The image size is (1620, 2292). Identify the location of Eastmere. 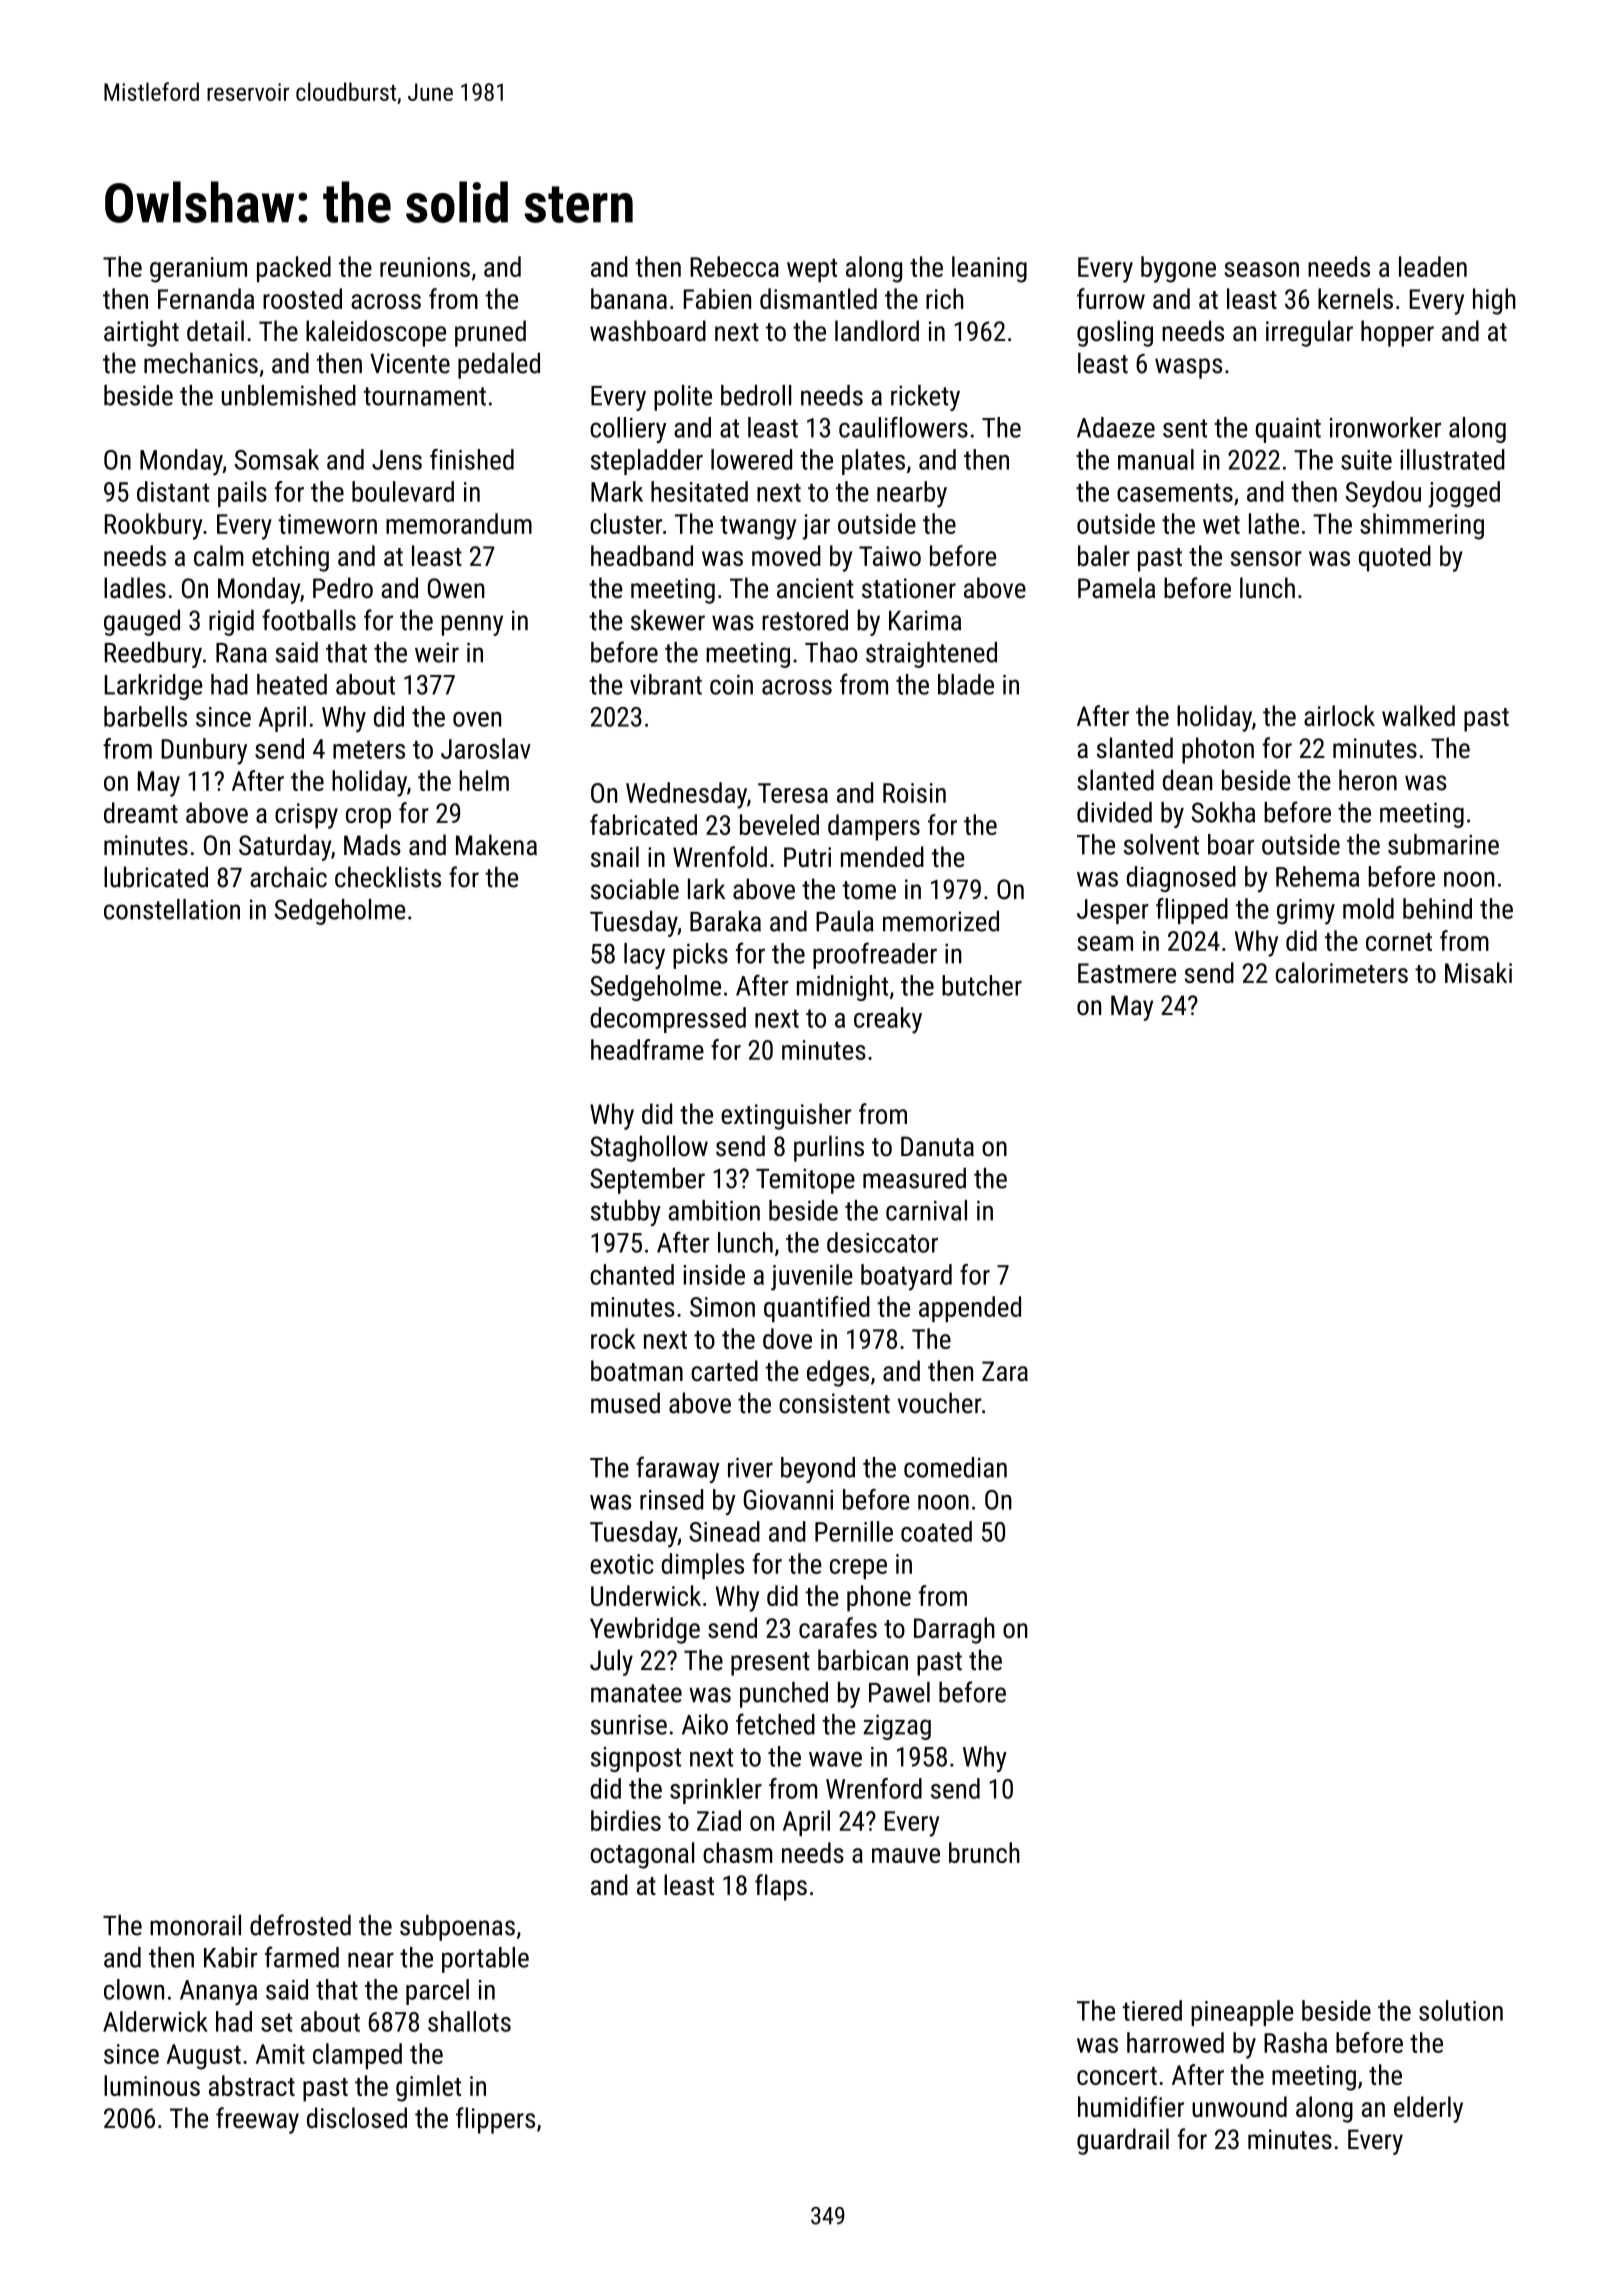
(1127, 973).
